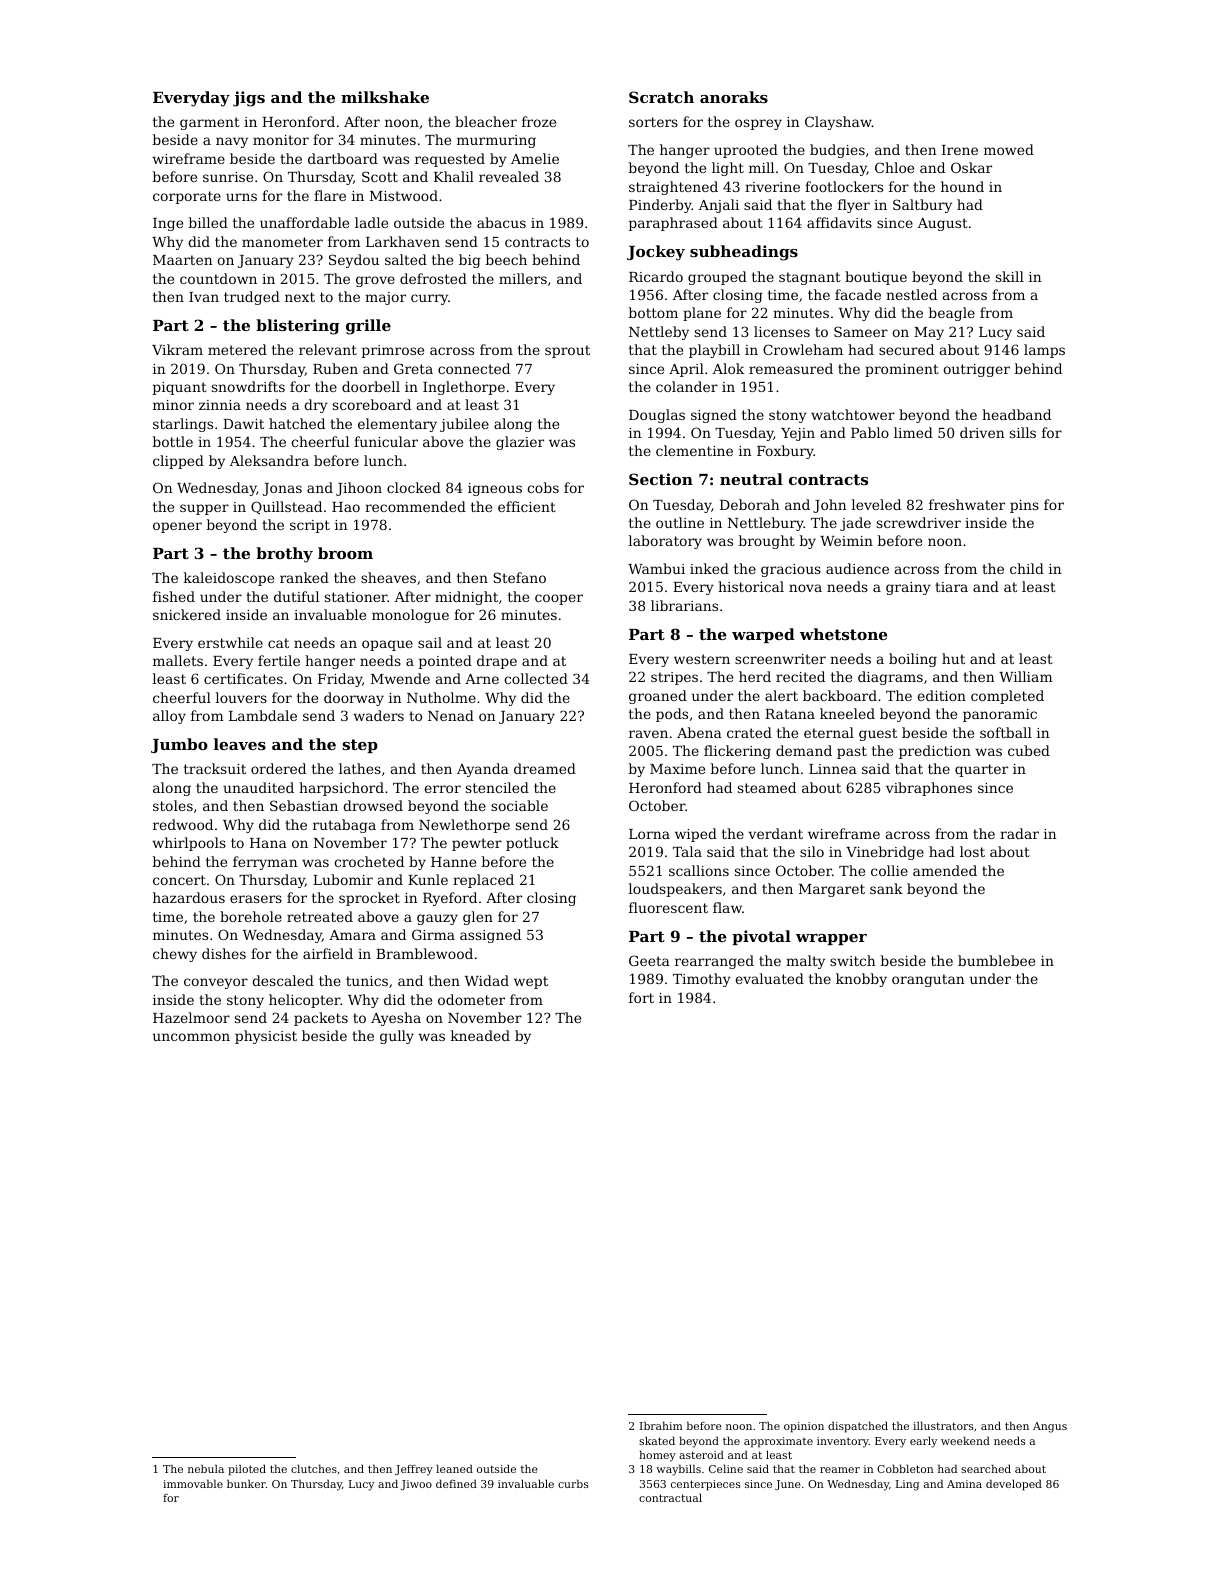 Image resolution: width=1220 pixels, height=1578 pixels. What do you see at coordinates (1024, 506) in the image?
I see `pins` at bounding box center [1024, 506].
